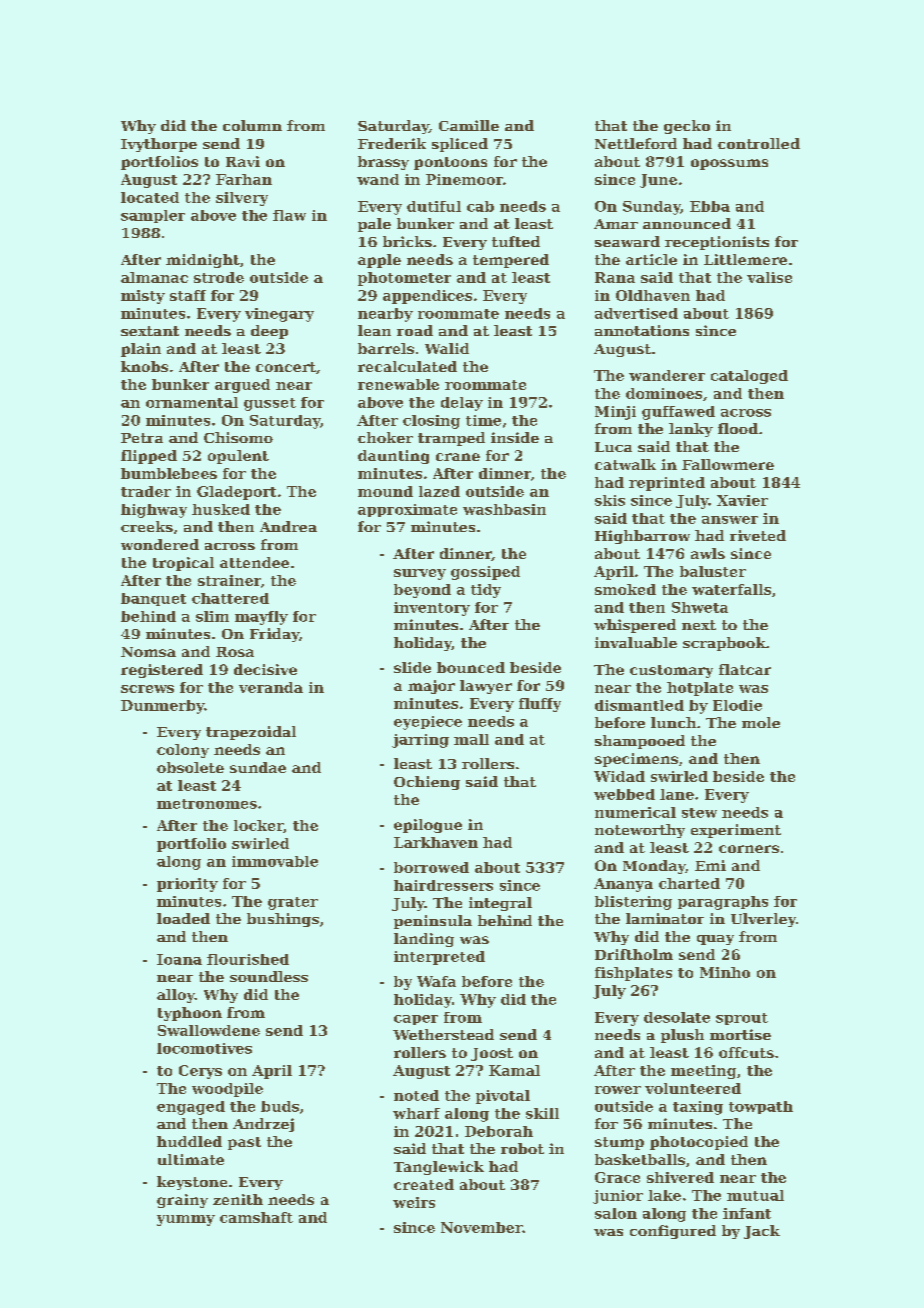 The image size is (924, 1308). What do you see at coordinates (209, 1030) in the page?
I see `Swallowdene` at bounding box center [209, 1030].
